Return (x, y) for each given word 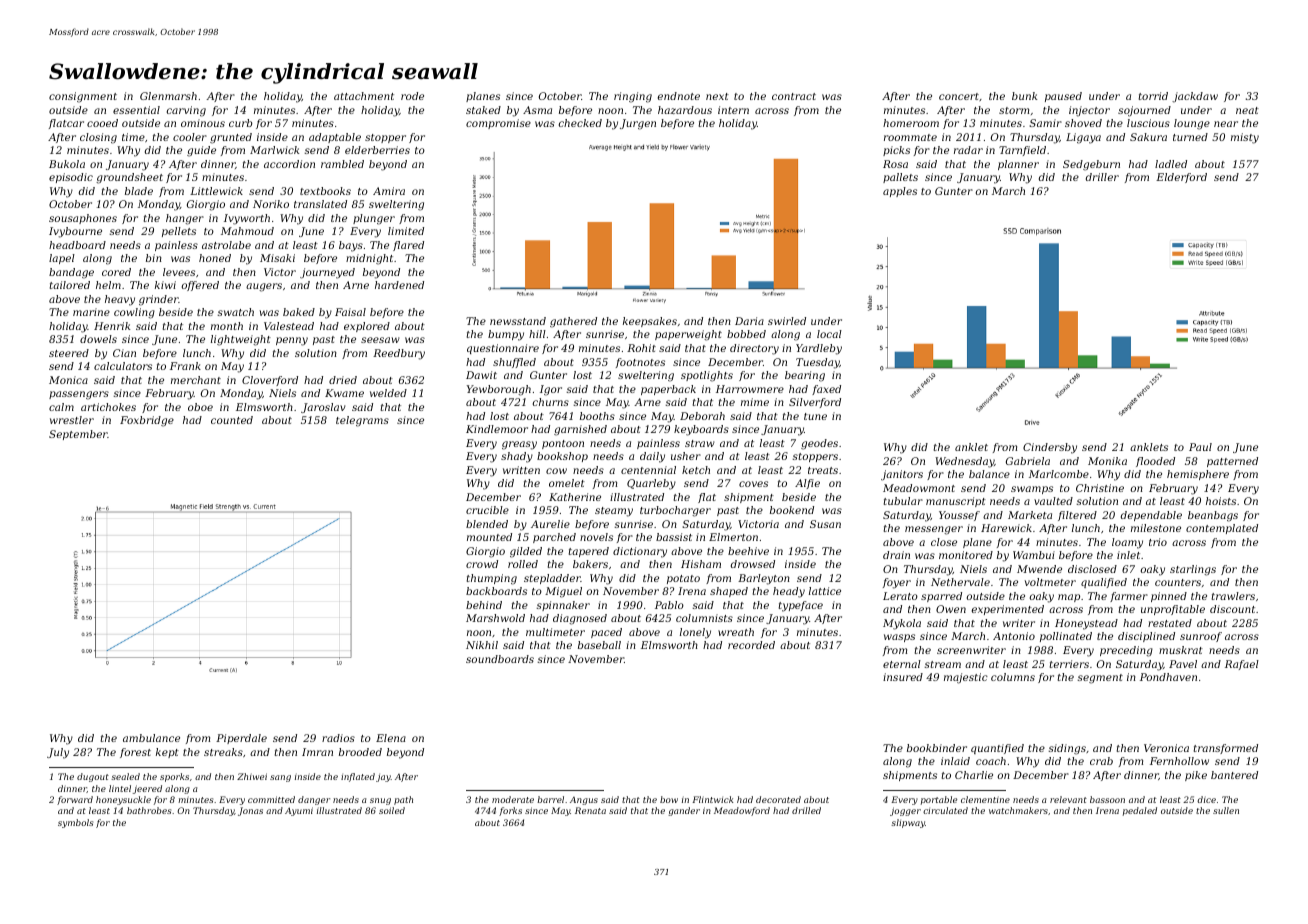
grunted (231, 138)
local (829, 334)
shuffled (514, 363)
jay (383, 778)
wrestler (72, 420)
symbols (75, 823)
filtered (1077, 516)
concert (959, 96)
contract (794, 96)
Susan (825, 524)
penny (292, 341)
